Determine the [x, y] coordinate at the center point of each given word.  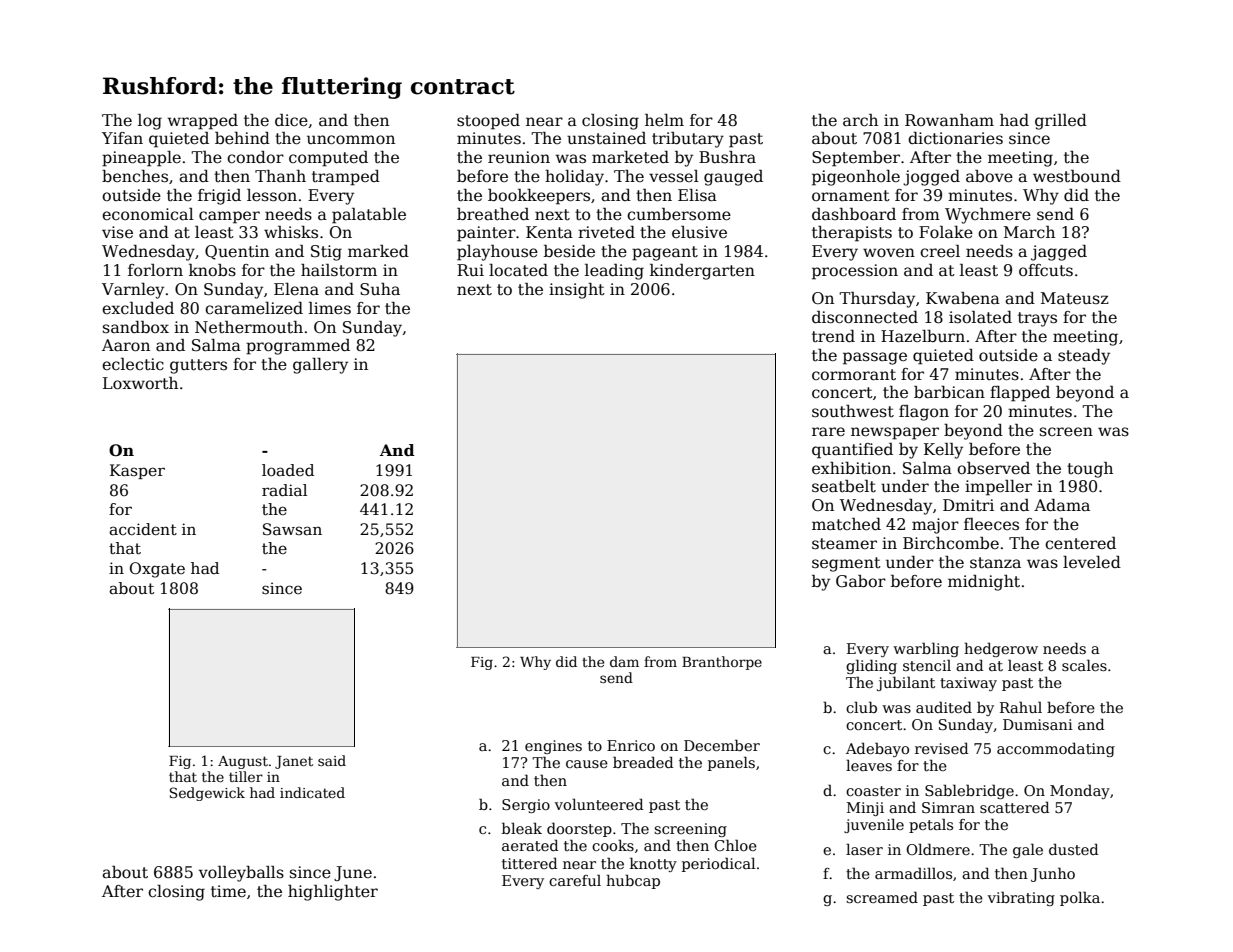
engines [553, 747]
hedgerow [1001, 649]
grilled [1061, 122]
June [353, 873]
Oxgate [157, 570]
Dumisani [1038, 724]
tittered [530, 863]
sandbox [136, 327]
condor [255, 157]
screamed [882, 897]
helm [664, 120]
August [243, 762]
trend [833, 336]
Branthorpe [722, 663]
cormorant [854, 375]
